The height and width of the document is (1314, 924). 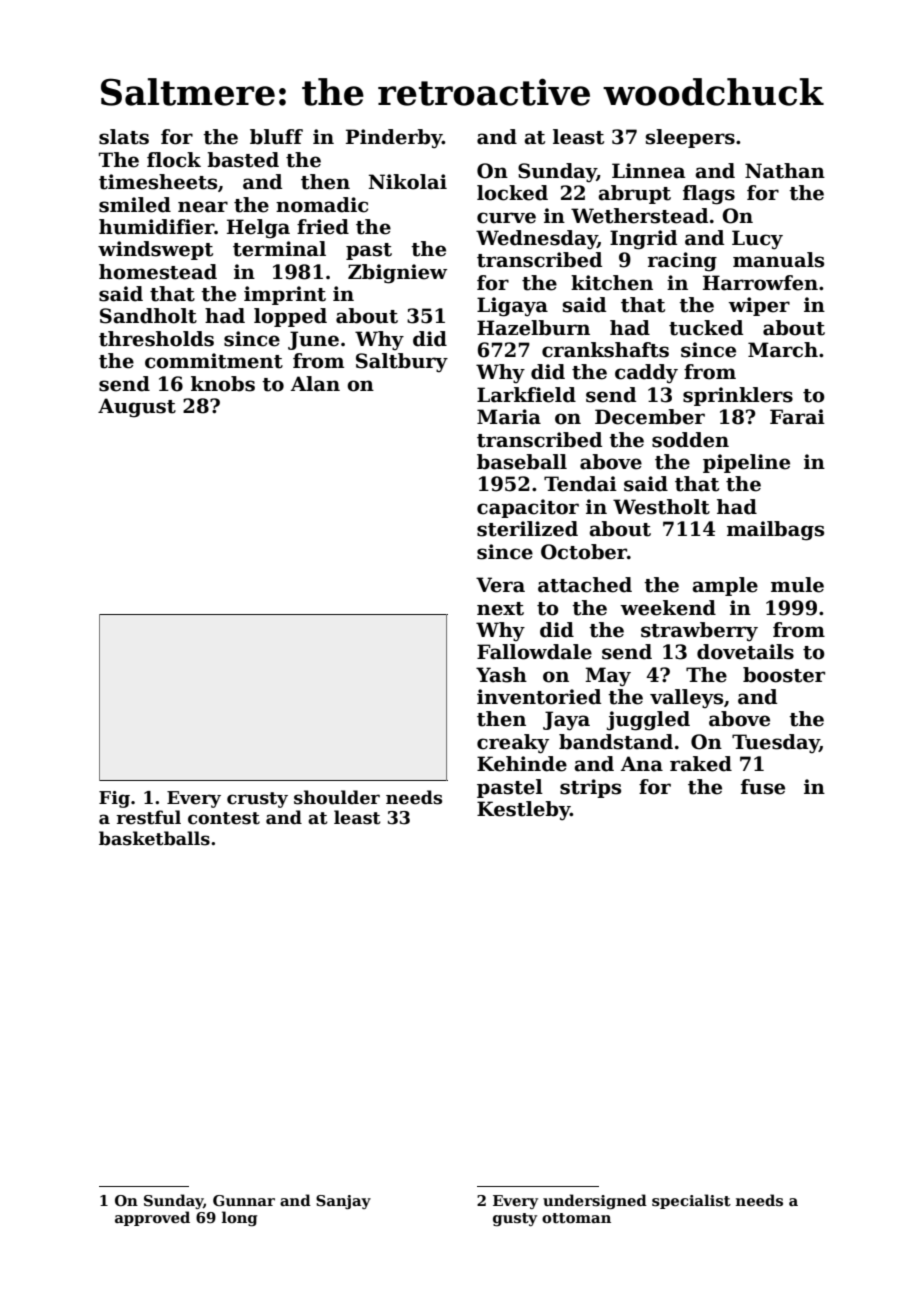 What do you see at coordinates (690, 138) in the document?
I see `sleepers` at bounding box center [690, 138].
